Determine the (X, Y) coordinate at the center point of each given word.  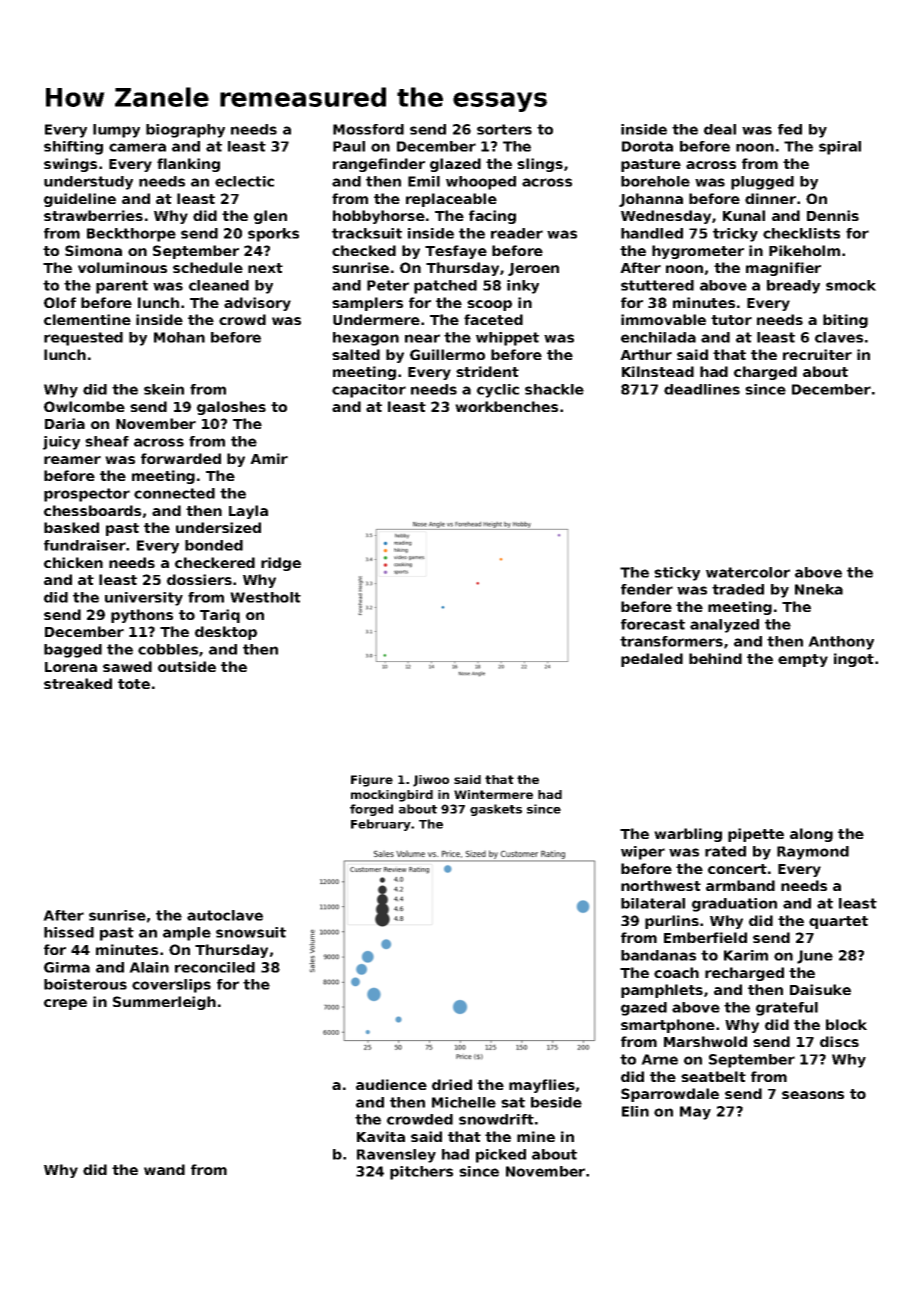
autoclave (225, 915)
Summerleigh (164, 1003)
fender (647, 589)
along (811, 835)
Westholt (265, 597)
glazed (455, 165)
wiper (643, 853)
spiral (840, 148)
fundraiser (85, 545)
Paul (349, 146)
